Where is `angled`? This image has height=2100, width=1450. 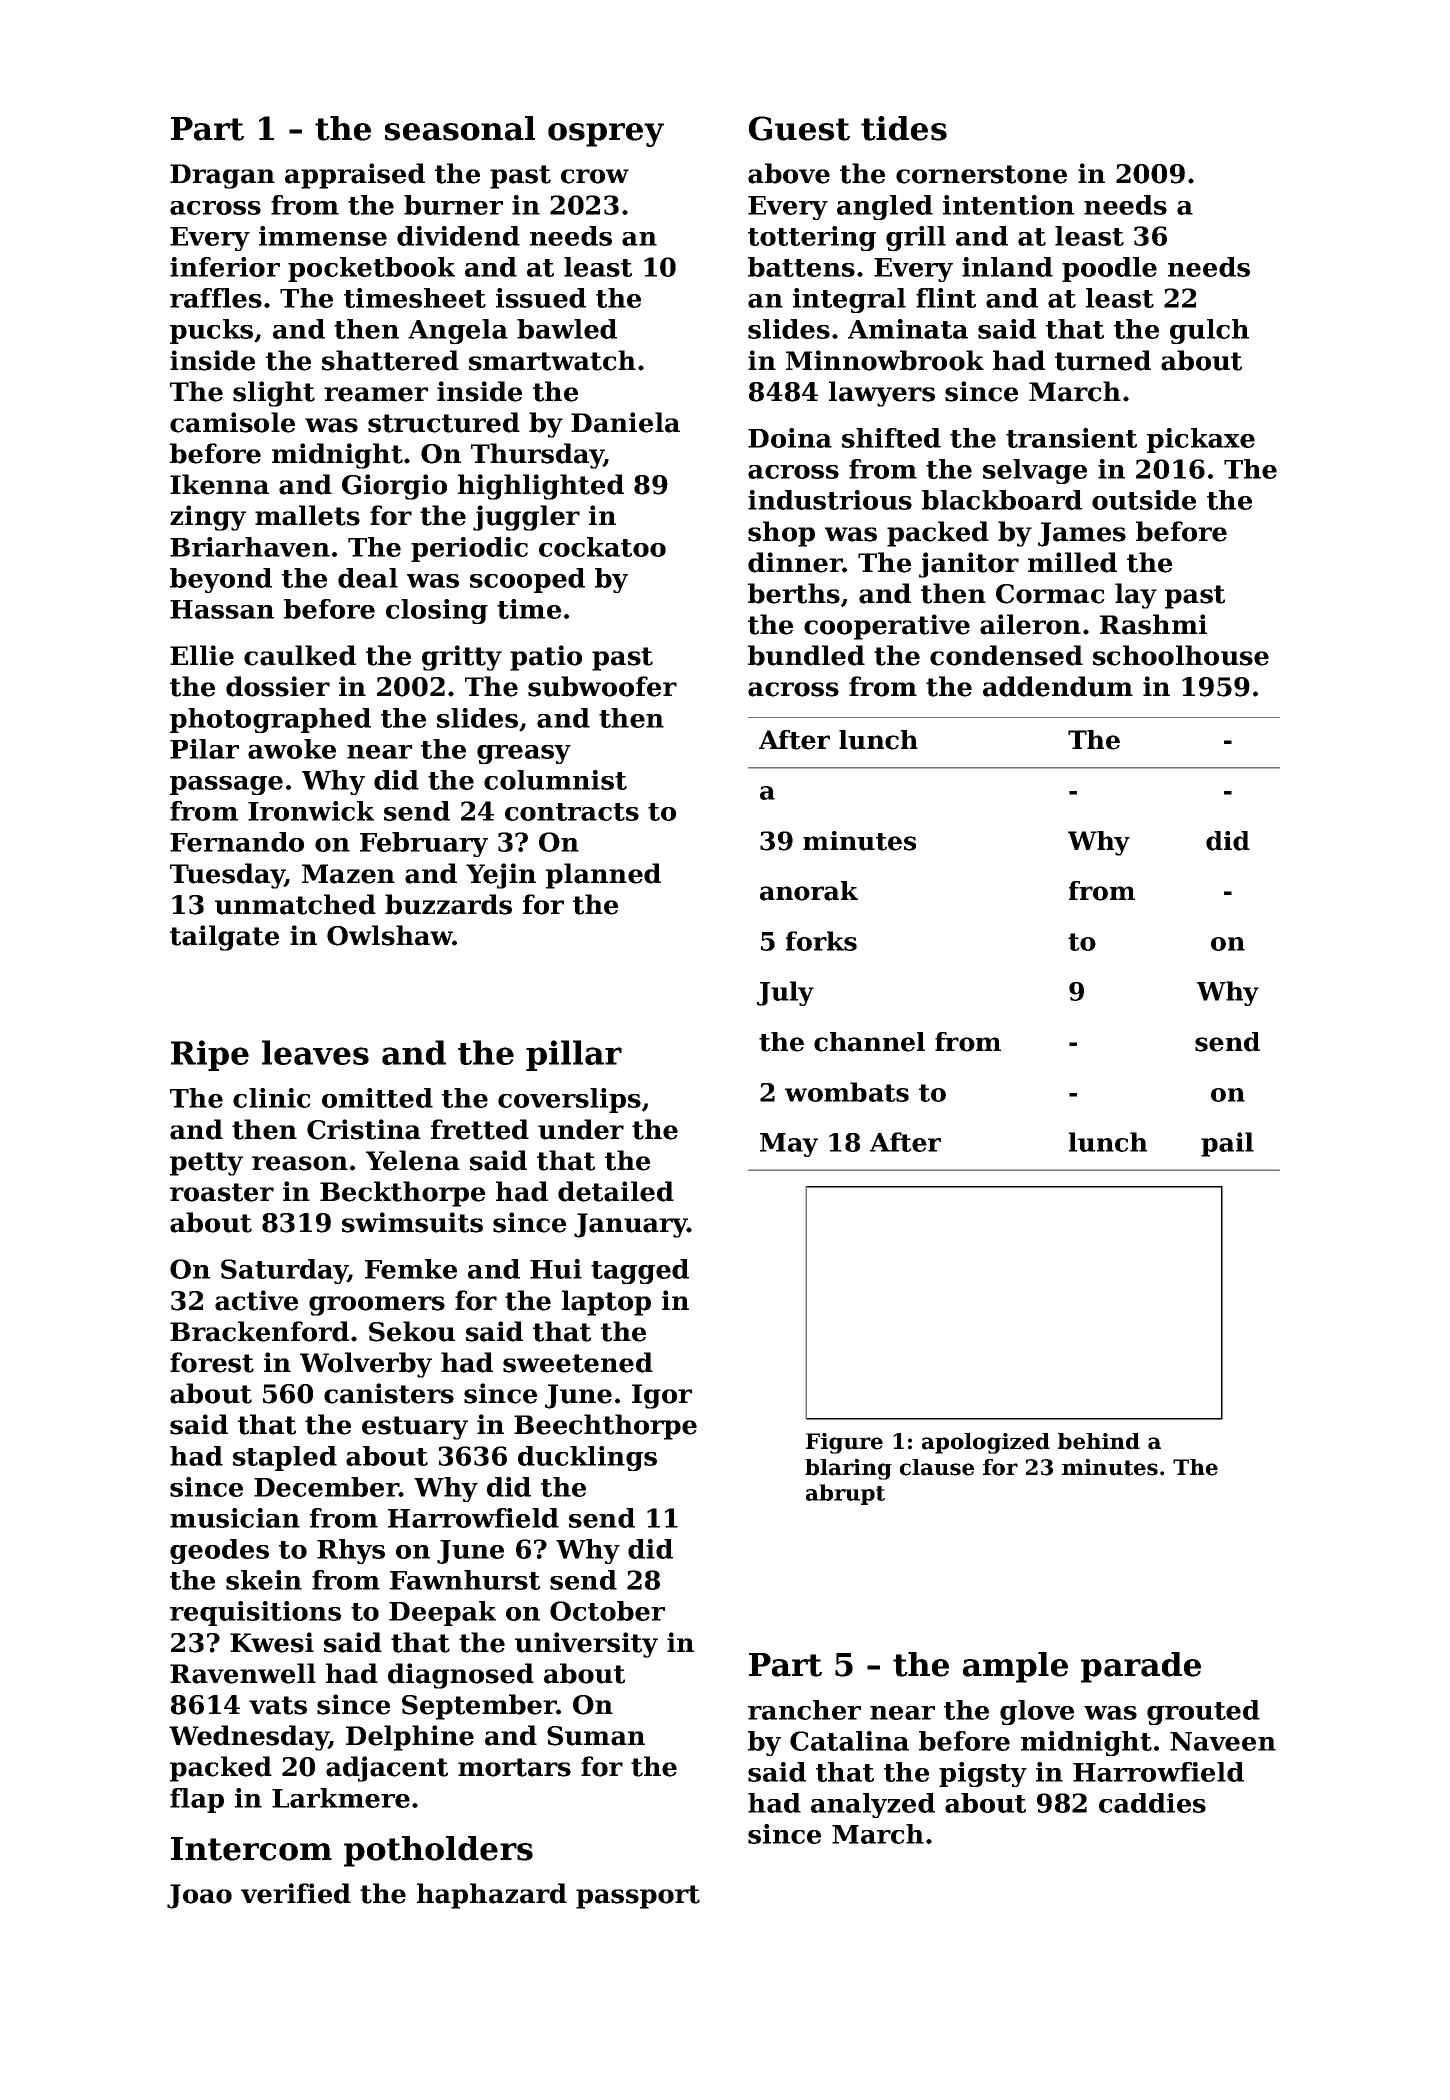 angled is located at coordinates (885, 207).
